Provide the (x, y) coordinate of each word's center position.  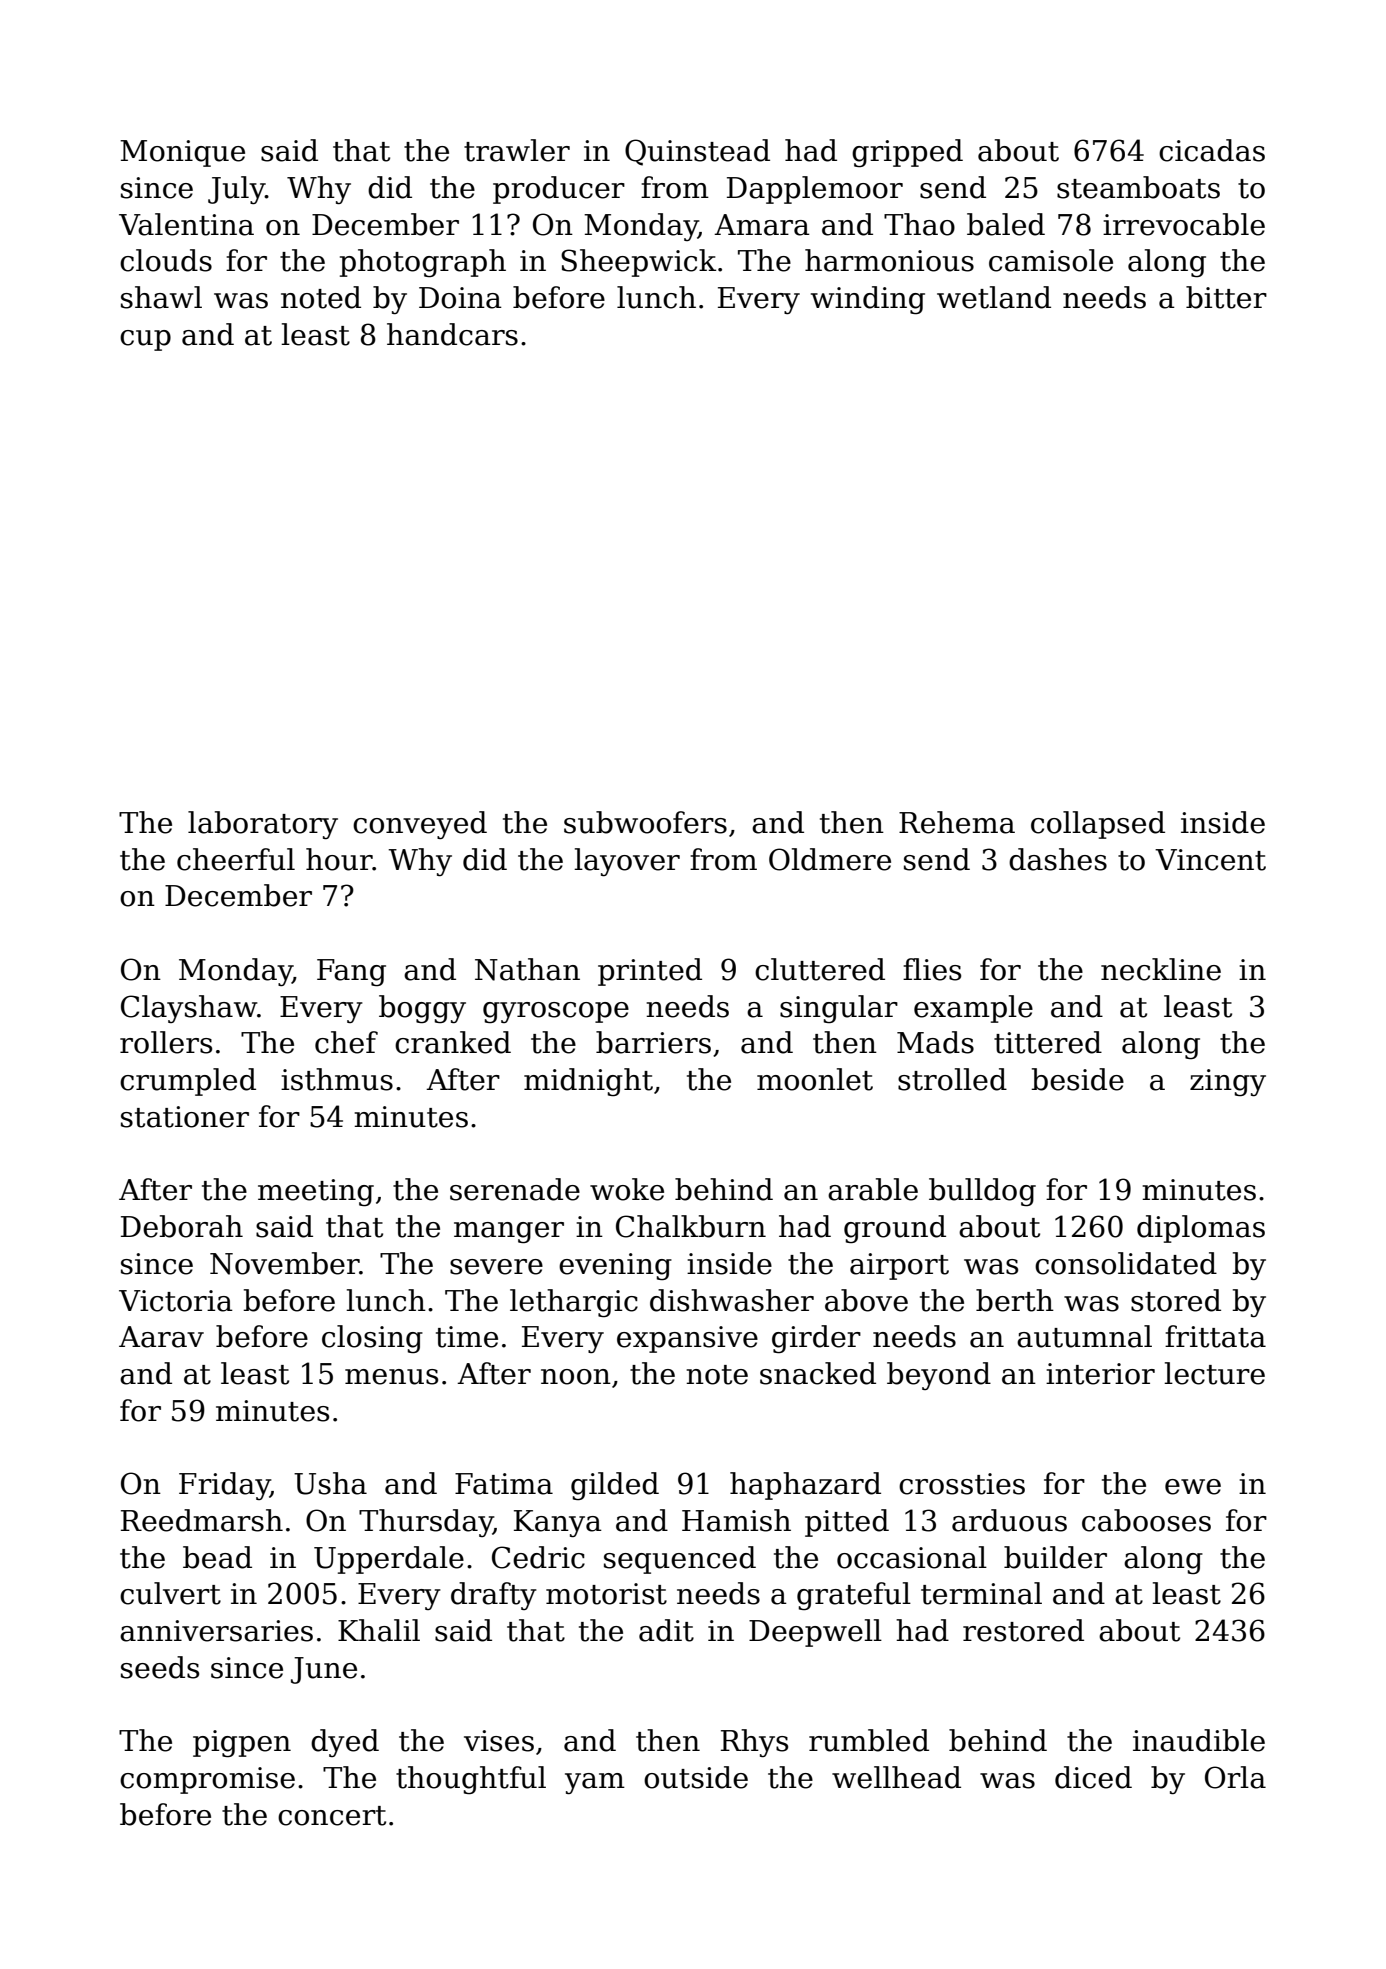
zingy (1228, 1082)
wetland (994, 297)
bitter (1226, 297)
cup (145, 340)
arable (873, 1189)
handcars (452, 334)
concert (332, 1816)
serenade (515, 1189)
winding (868, 300)
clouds (166, 260)
